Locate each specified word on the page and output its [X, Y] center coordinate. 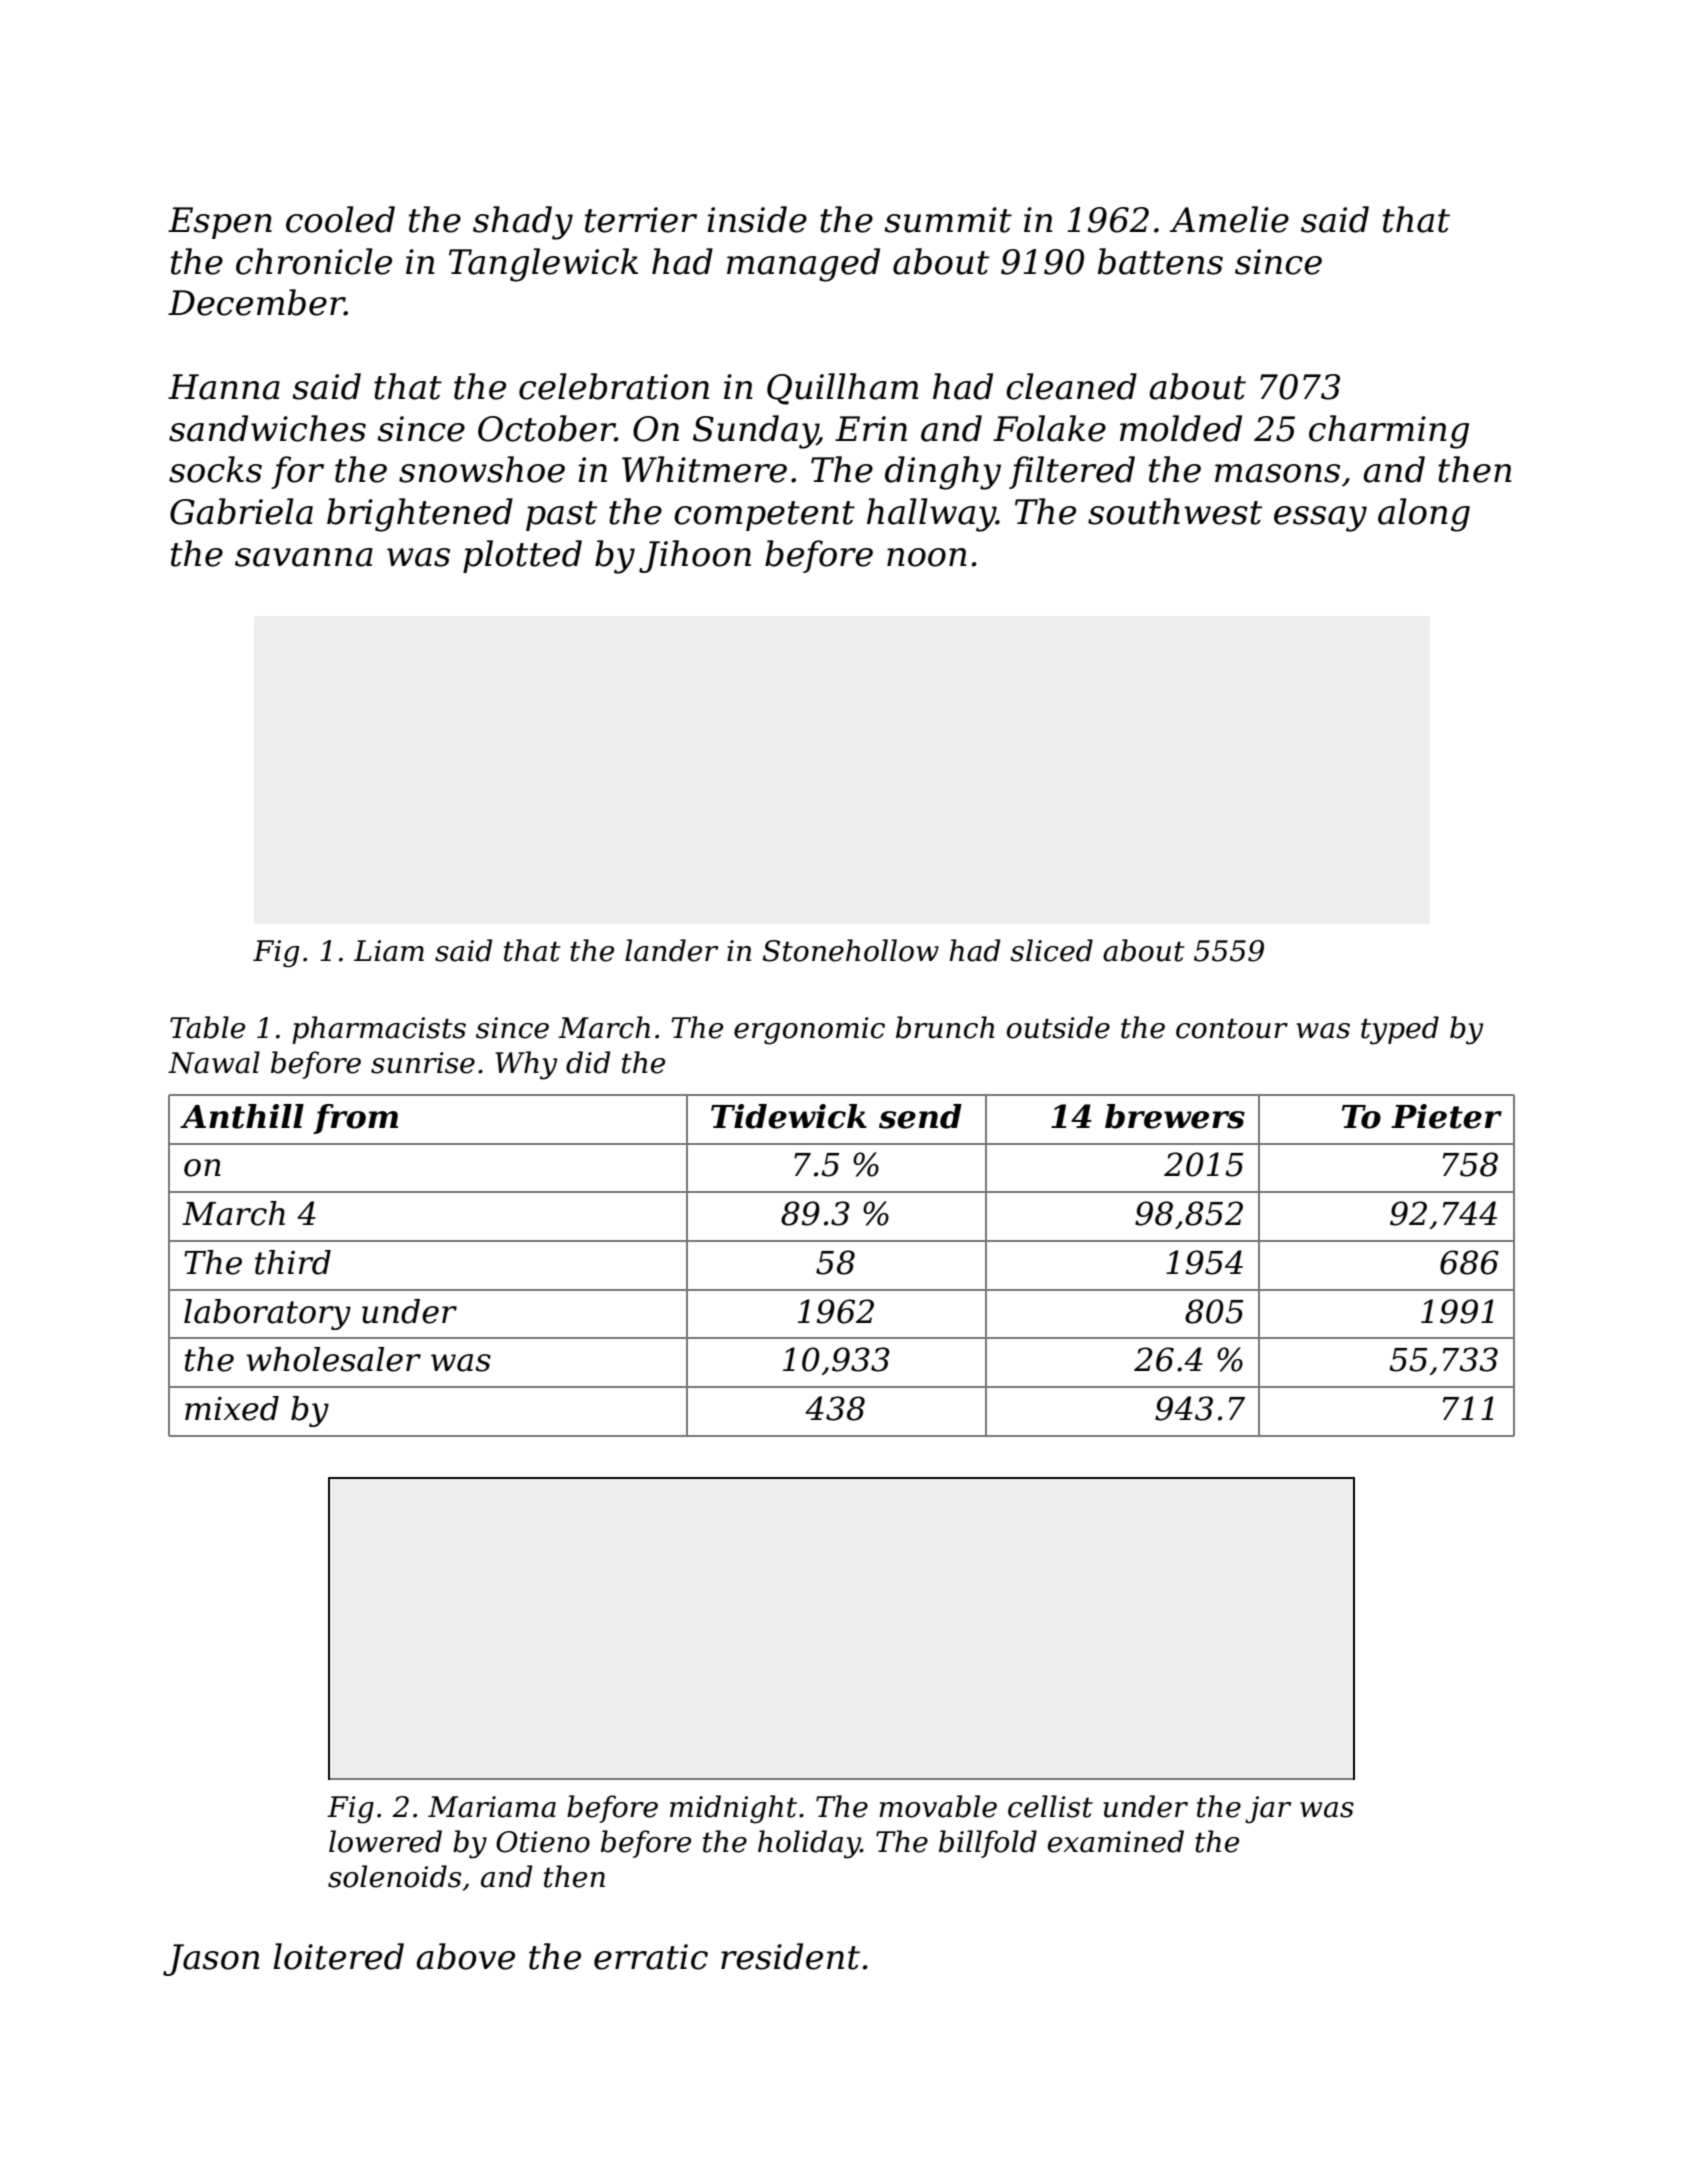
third [293, 1262]
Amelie [1229, 219]
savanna [304, 557]
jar [1268, 1810]
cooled [340, 219]
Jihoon [695, 556]
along [1424, 515]
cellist [1050, 1806]
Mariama [492, 1807]
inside [757, 219]
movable [938, 1806]
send [920, 1116]
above [465, 1956]
